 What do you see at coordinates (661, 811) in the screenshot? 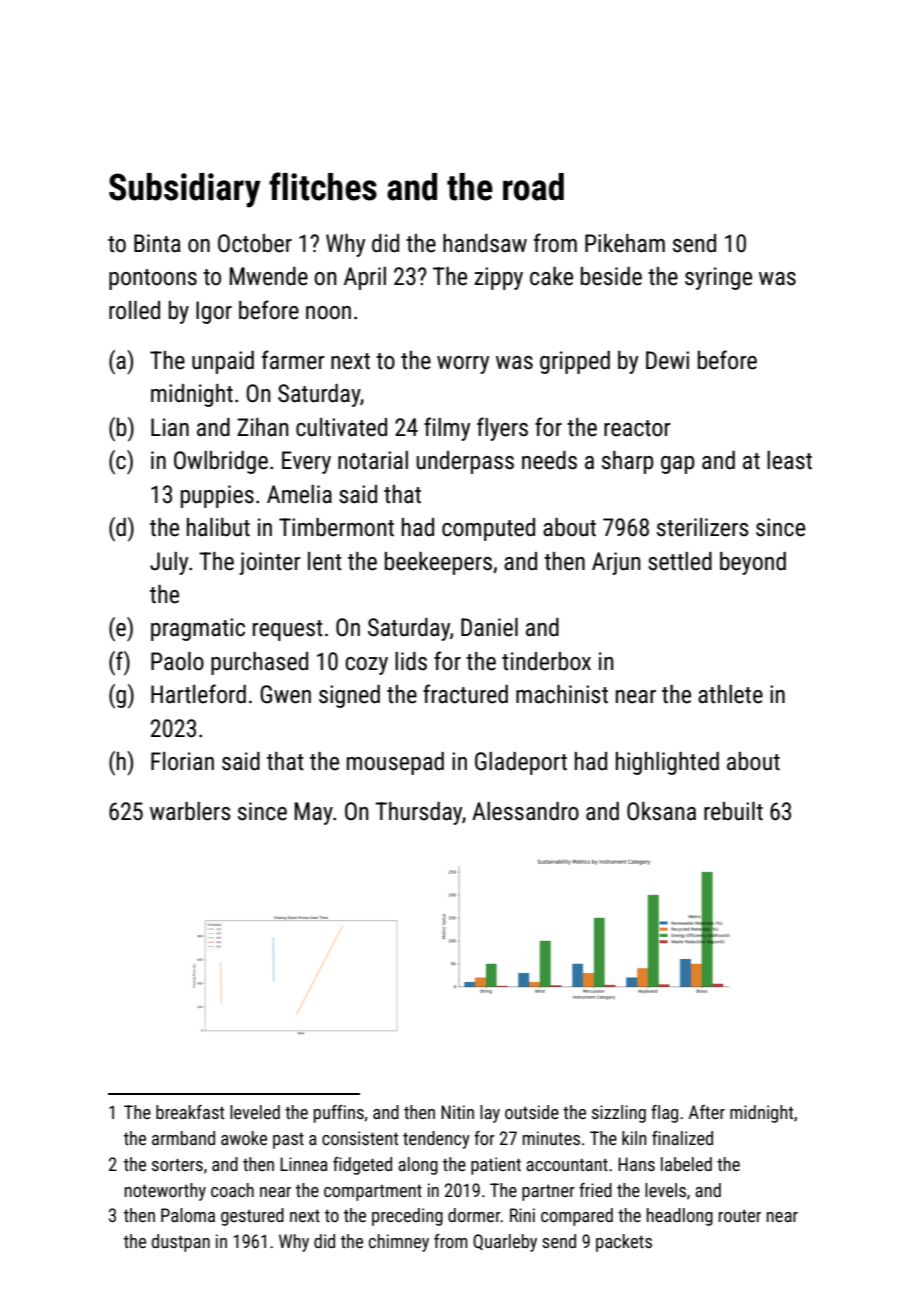
I see `Oksana` at bounding box center [661, 811].
